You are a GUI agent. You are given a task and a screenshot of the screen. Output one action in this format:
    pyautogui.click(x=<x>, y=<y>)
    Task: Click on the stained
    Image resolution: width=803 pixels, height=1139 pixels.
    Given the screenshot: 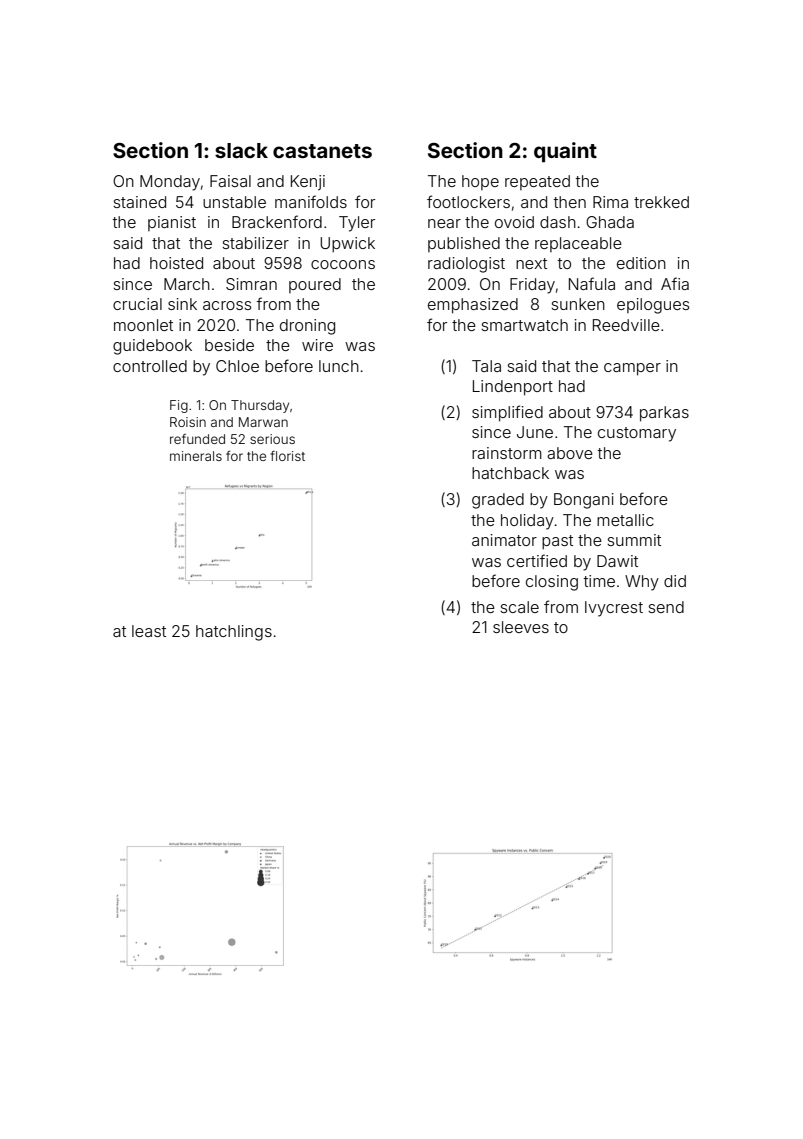 What is the action you would take?
    pyautogui.click(x=139, y=202)
